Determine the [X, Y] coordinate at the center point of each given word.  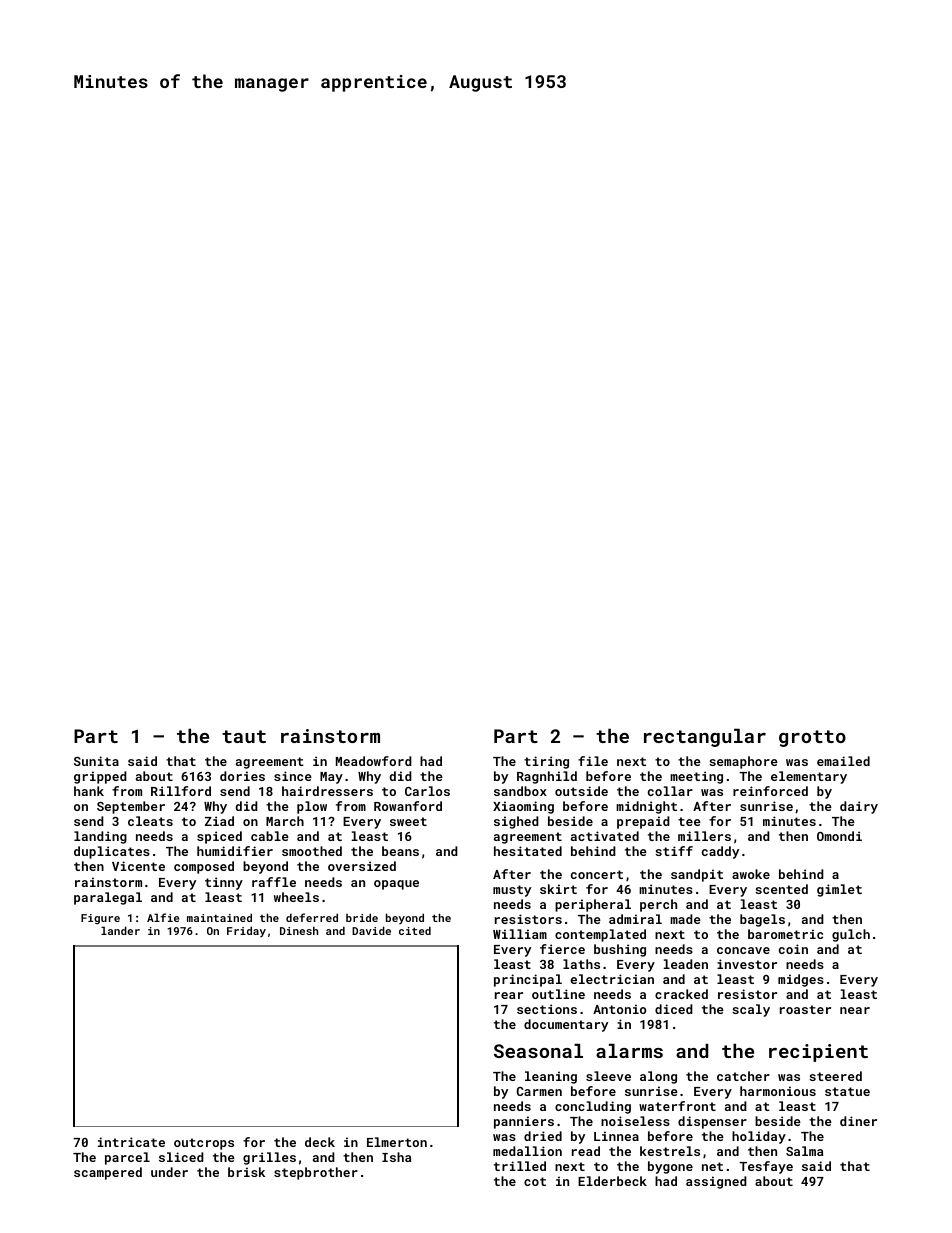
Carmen [539, 1091]
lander [120, 930]
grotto [812, 738]
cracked [681, 994]
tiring [546, 762]
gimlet [839, 890]
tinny [224, 883]
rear [509, 995]
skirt [558, 889]
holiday [759, 1137]
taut [244, 736]
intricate [131, 1142]
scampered [108, 1173]
